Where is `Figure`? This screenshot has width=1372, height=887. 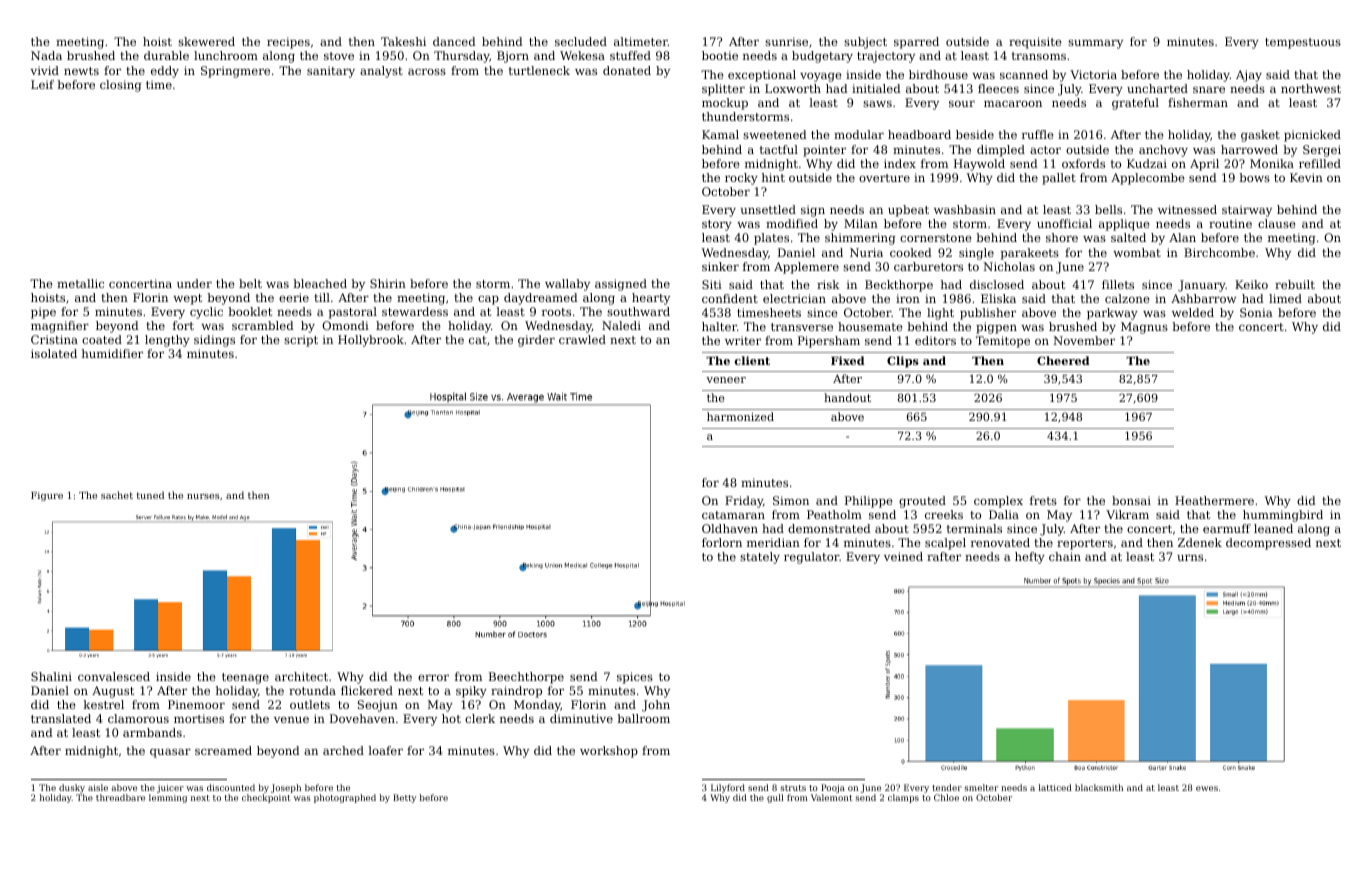
Figure is located at coordinates (47, 496).
